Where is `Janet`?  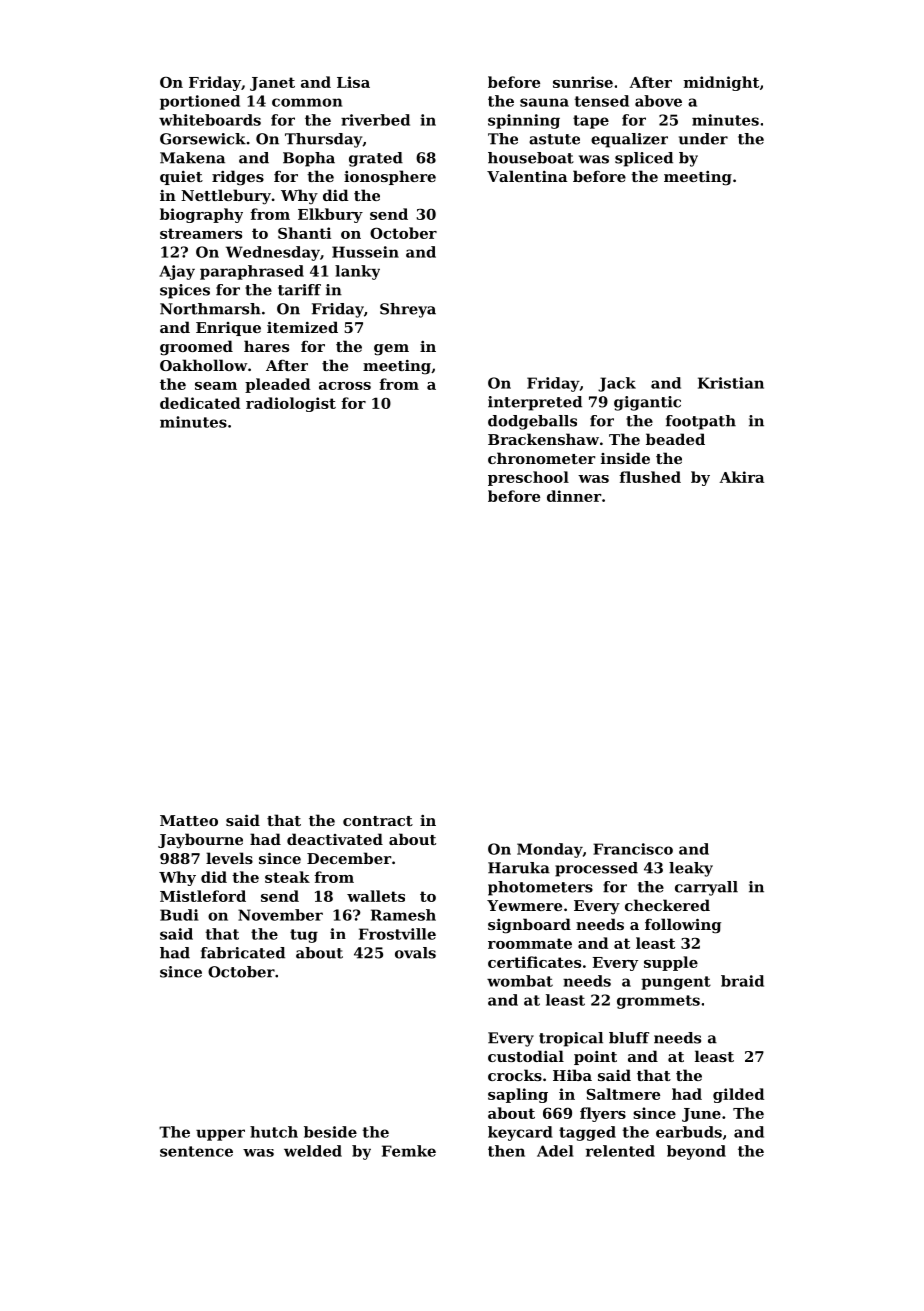
Janet is located at coordinates (272, 84).
